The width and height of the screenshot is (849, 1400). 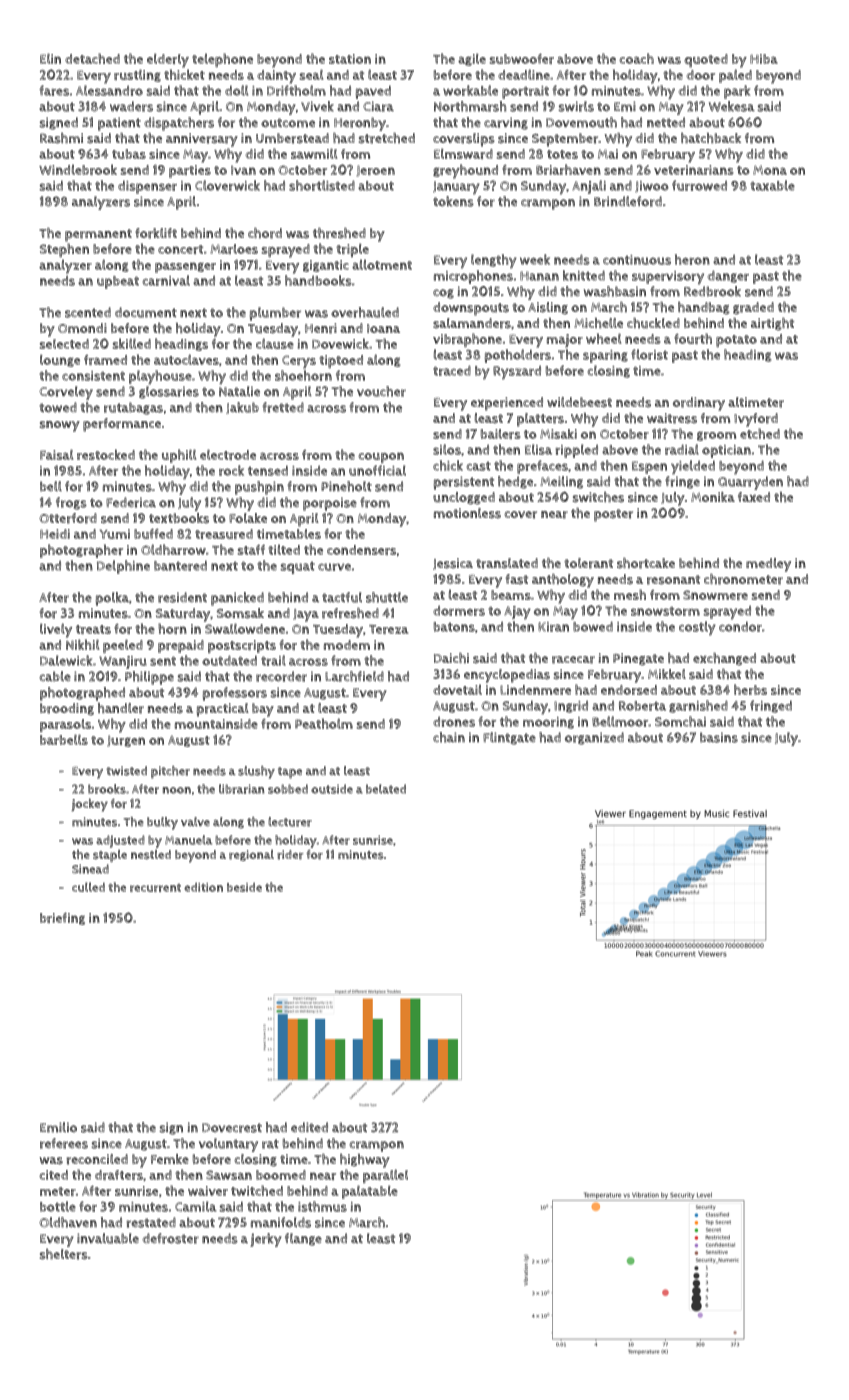 I want to click on fares, so click(x=54, y=90).
